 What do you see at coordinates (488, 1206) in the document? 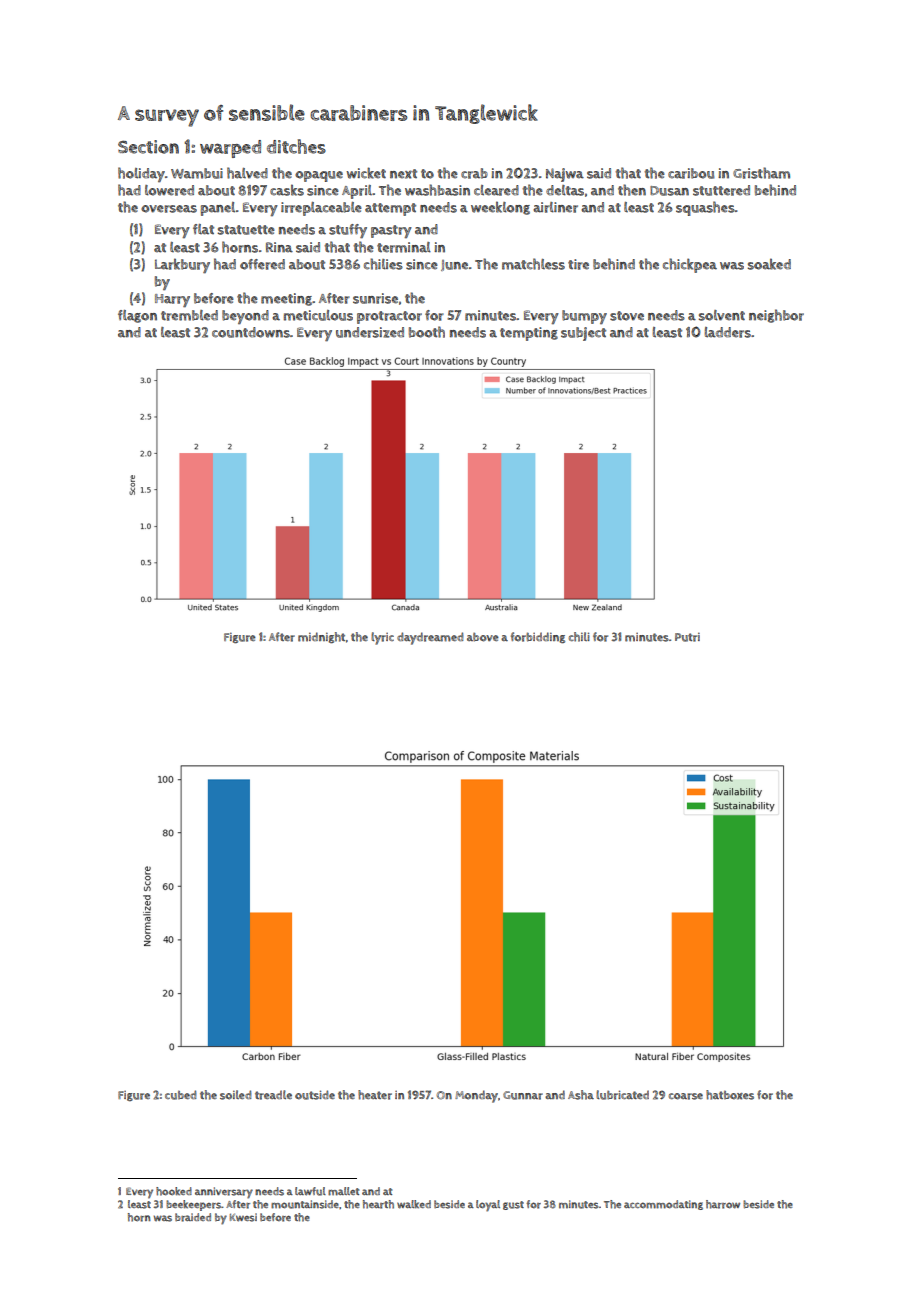
I see `loyal` at bounding box center [488, 1206].
